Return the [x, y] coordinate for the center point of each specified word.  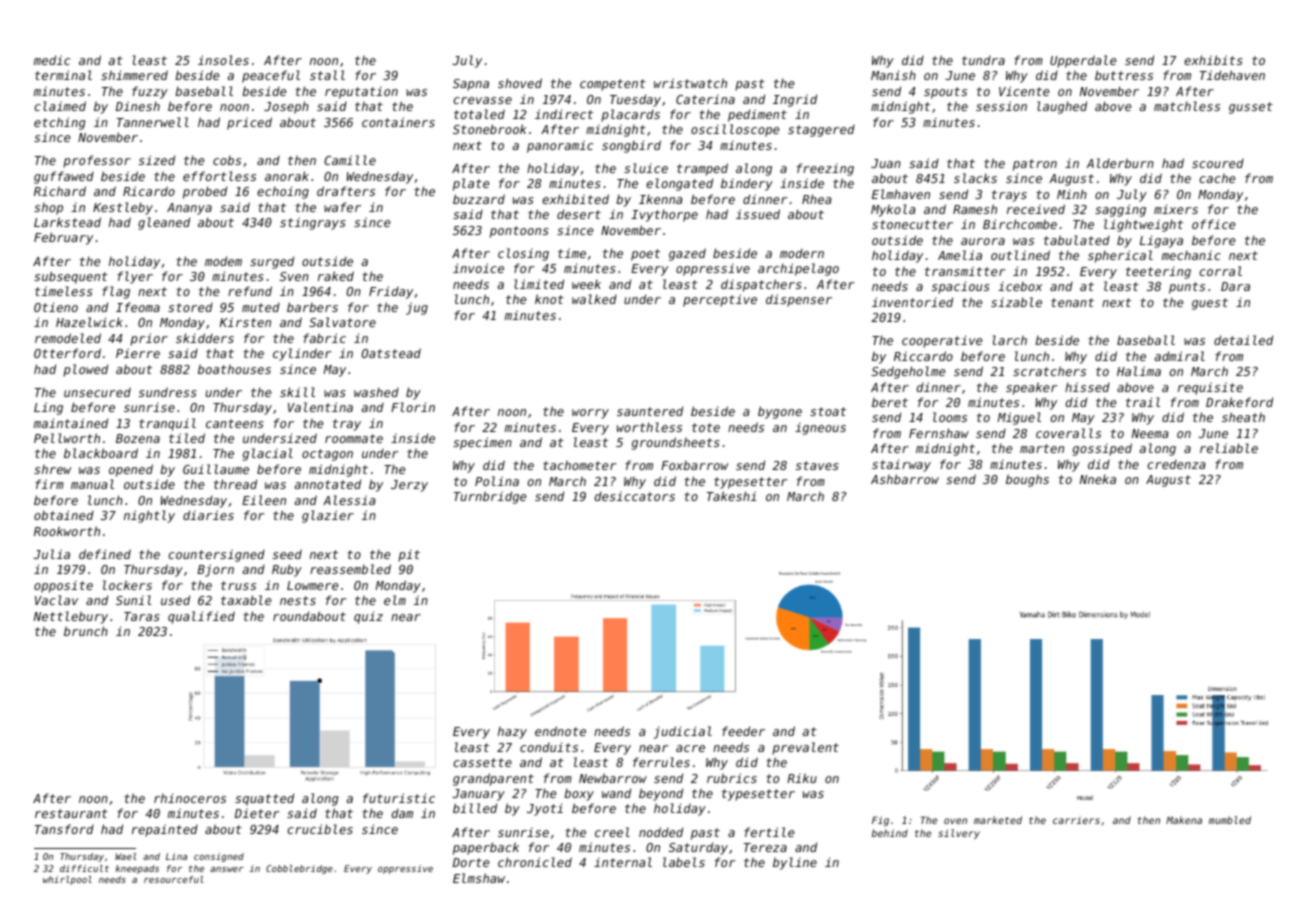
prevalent [805, 748]
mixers [1176, 209]
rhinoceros [190, 798]
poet [645, 255]
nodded [661, 832]
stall [327, 75]
